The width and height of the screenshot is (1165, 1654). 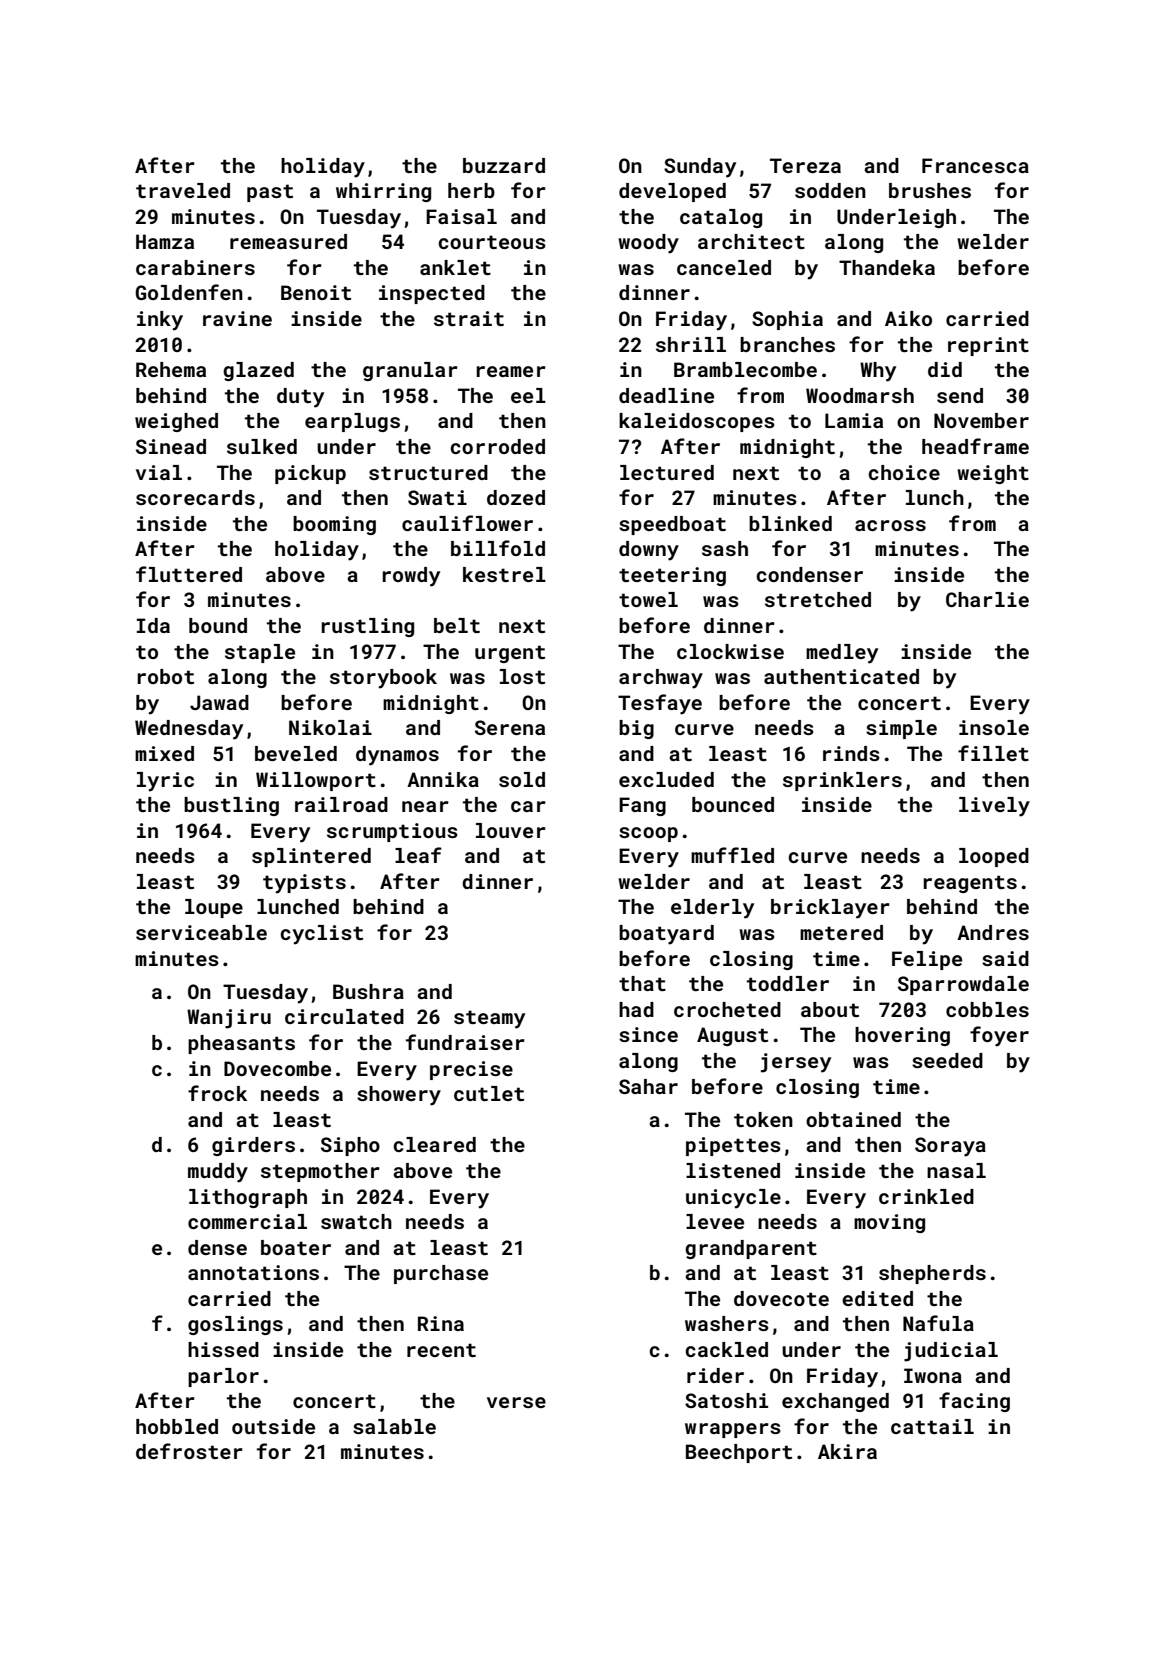 I want to click on belt, so click(x=457, y=625).
